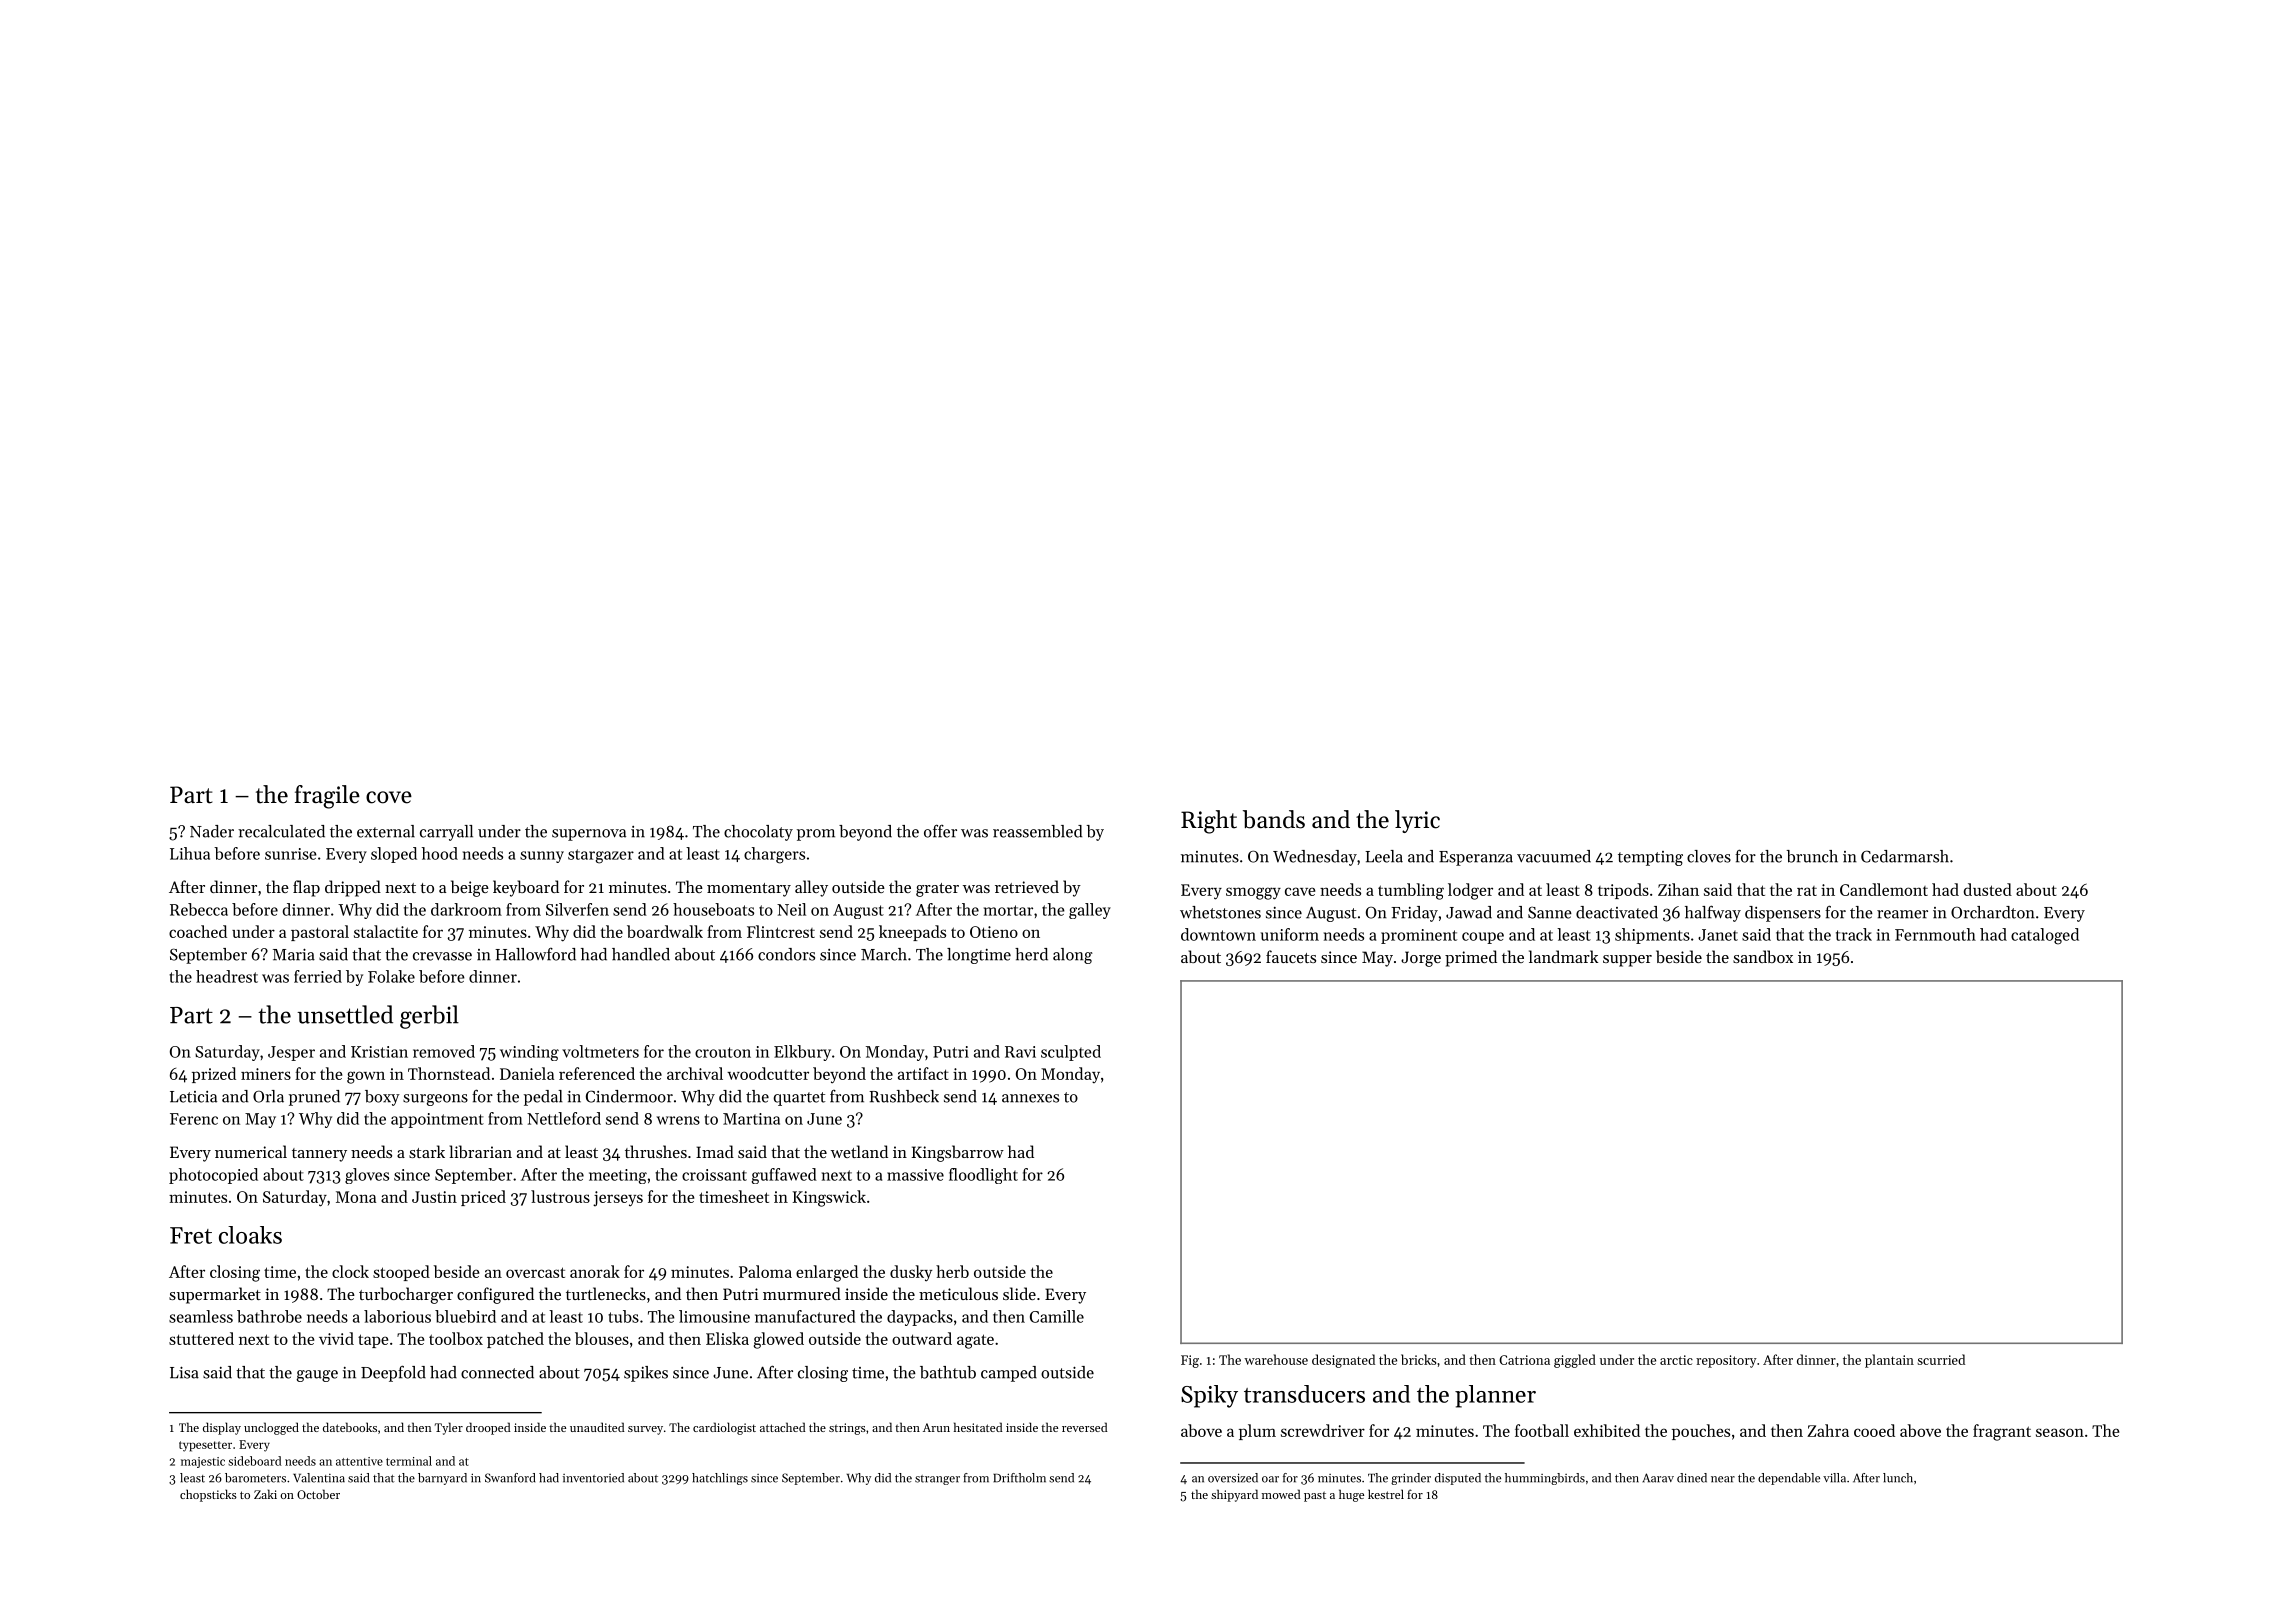 Image resolution: width=2292 pixels, height=1620 pixels. Describe the element at coordinates (1008, 910) in the screenshot. I see `mortar` at that location.
